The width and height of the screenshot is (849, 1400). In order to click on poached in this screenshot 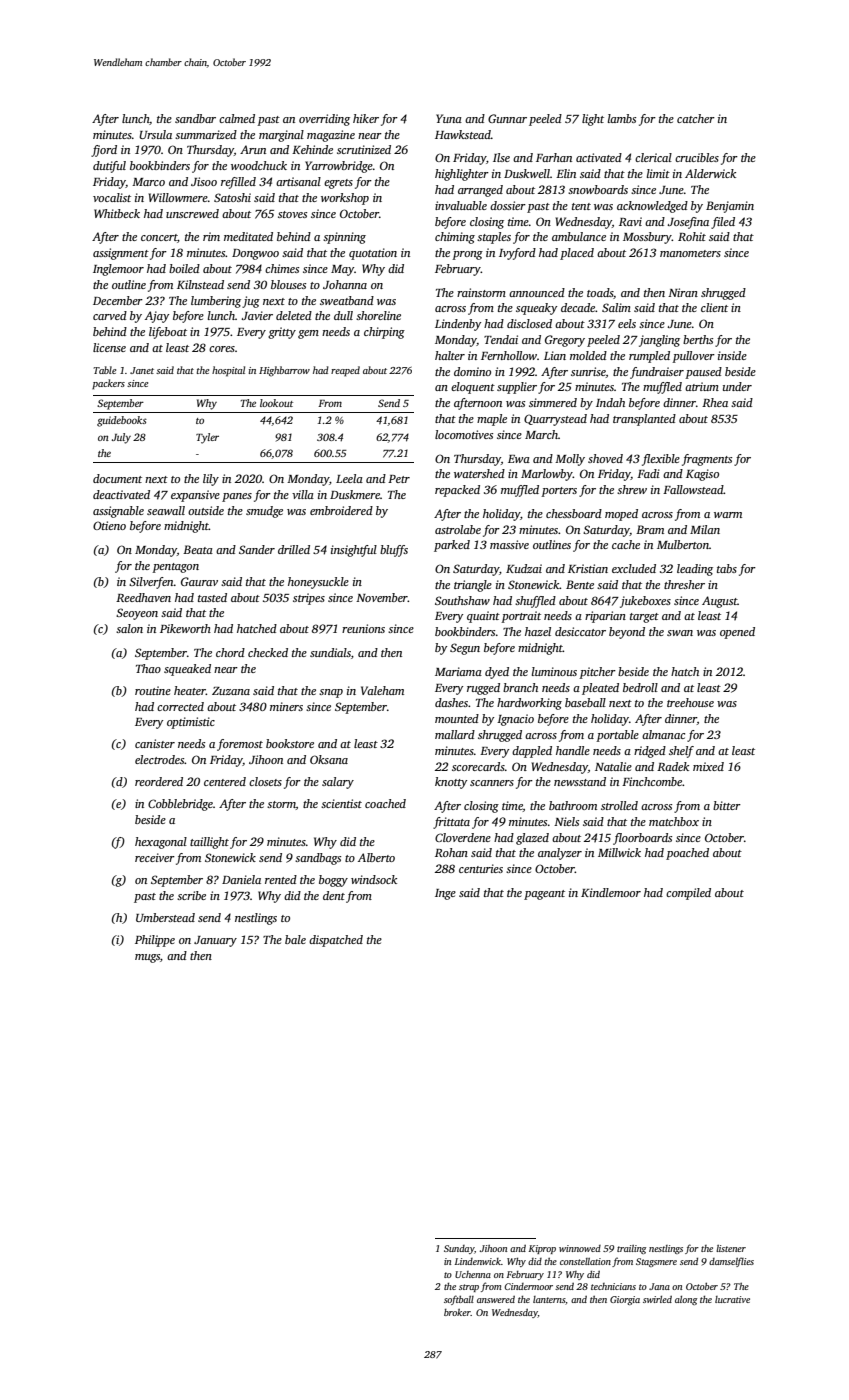, I will do `click(687, 854)`.
